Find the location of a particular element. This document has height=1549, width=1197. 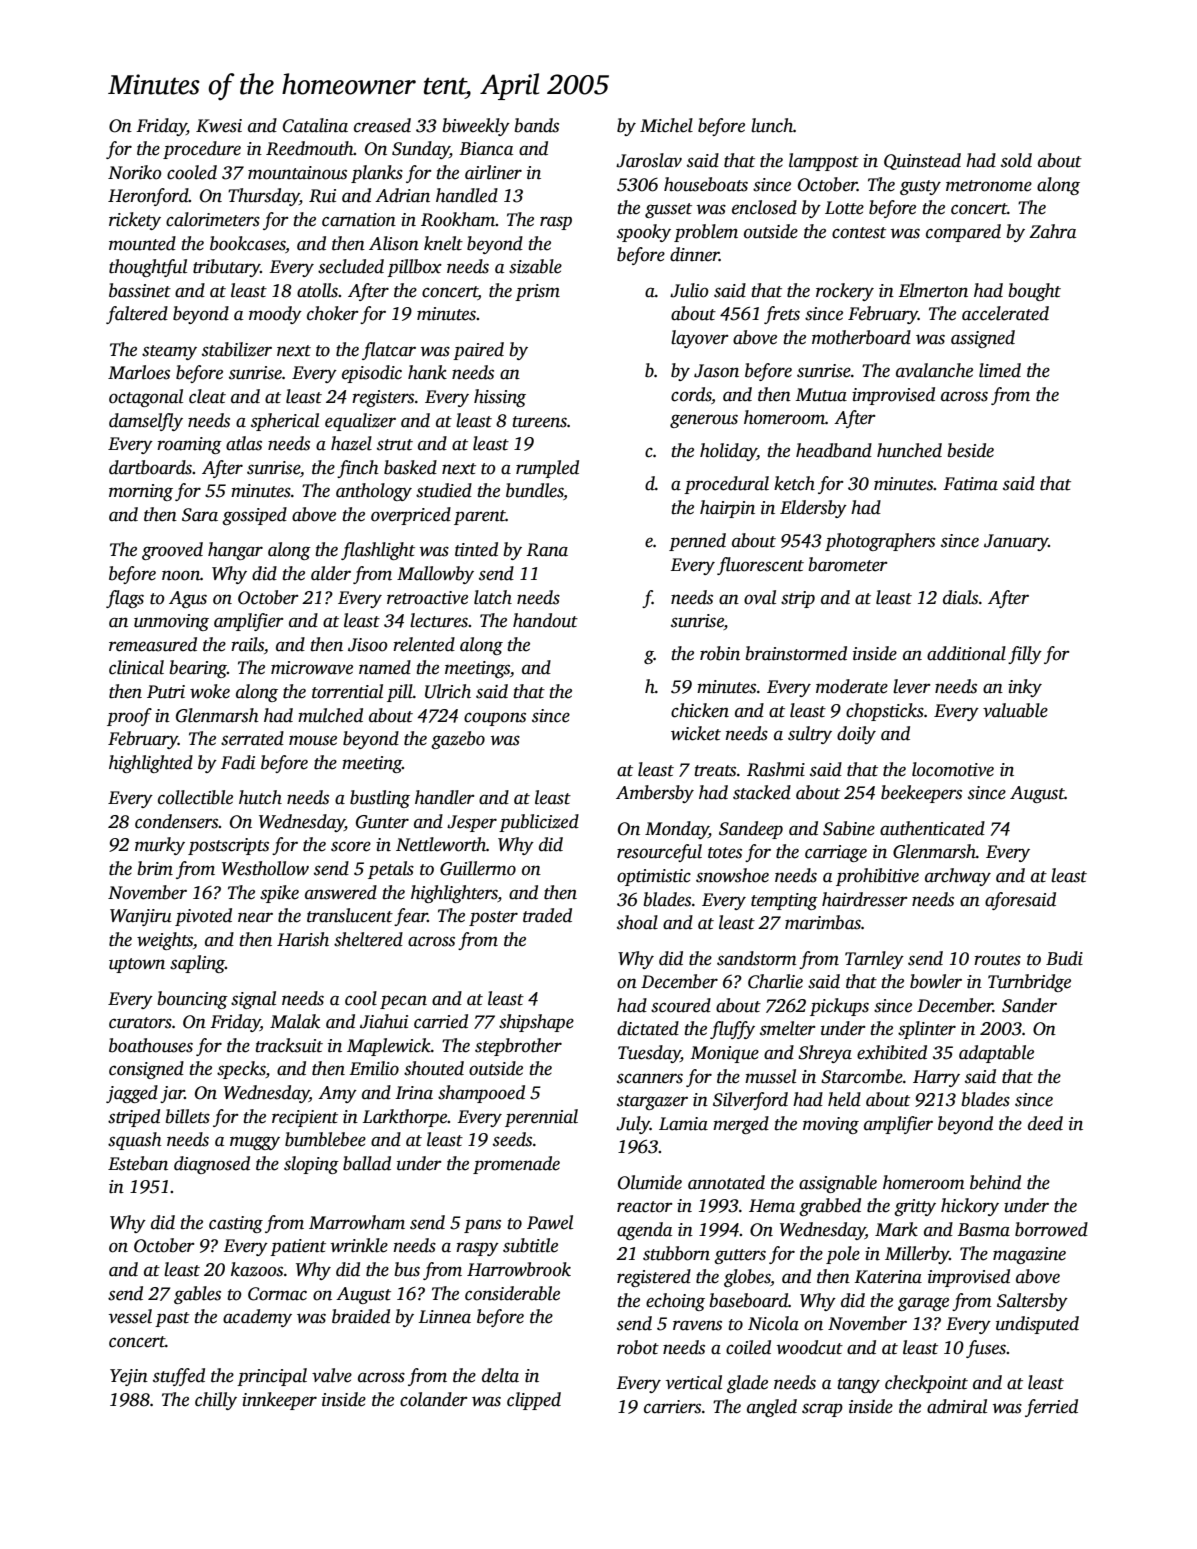

roaming is located at coordinates (189, 445).
